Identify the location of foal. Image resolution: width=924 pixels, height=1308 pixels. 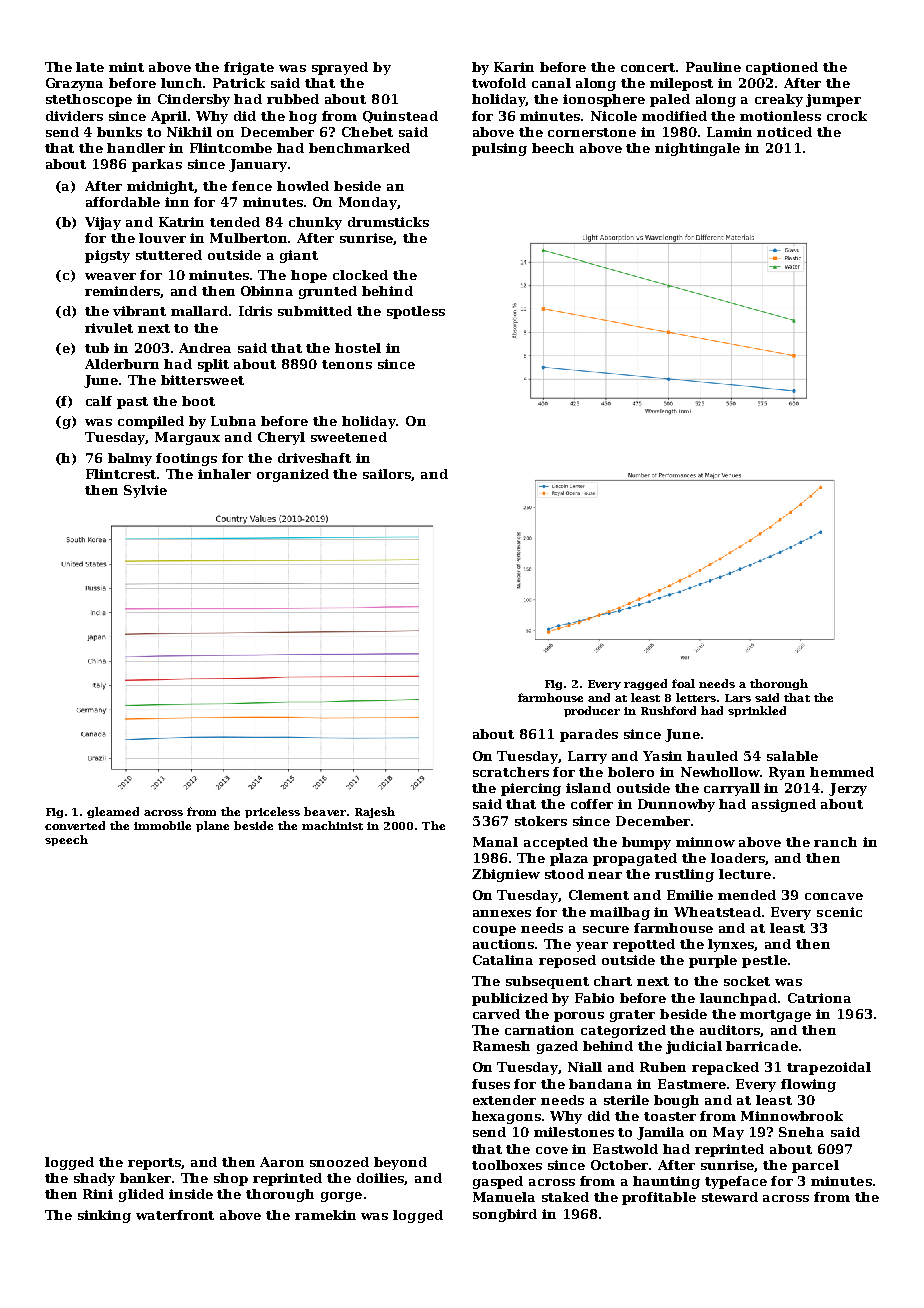
(683, 683).
